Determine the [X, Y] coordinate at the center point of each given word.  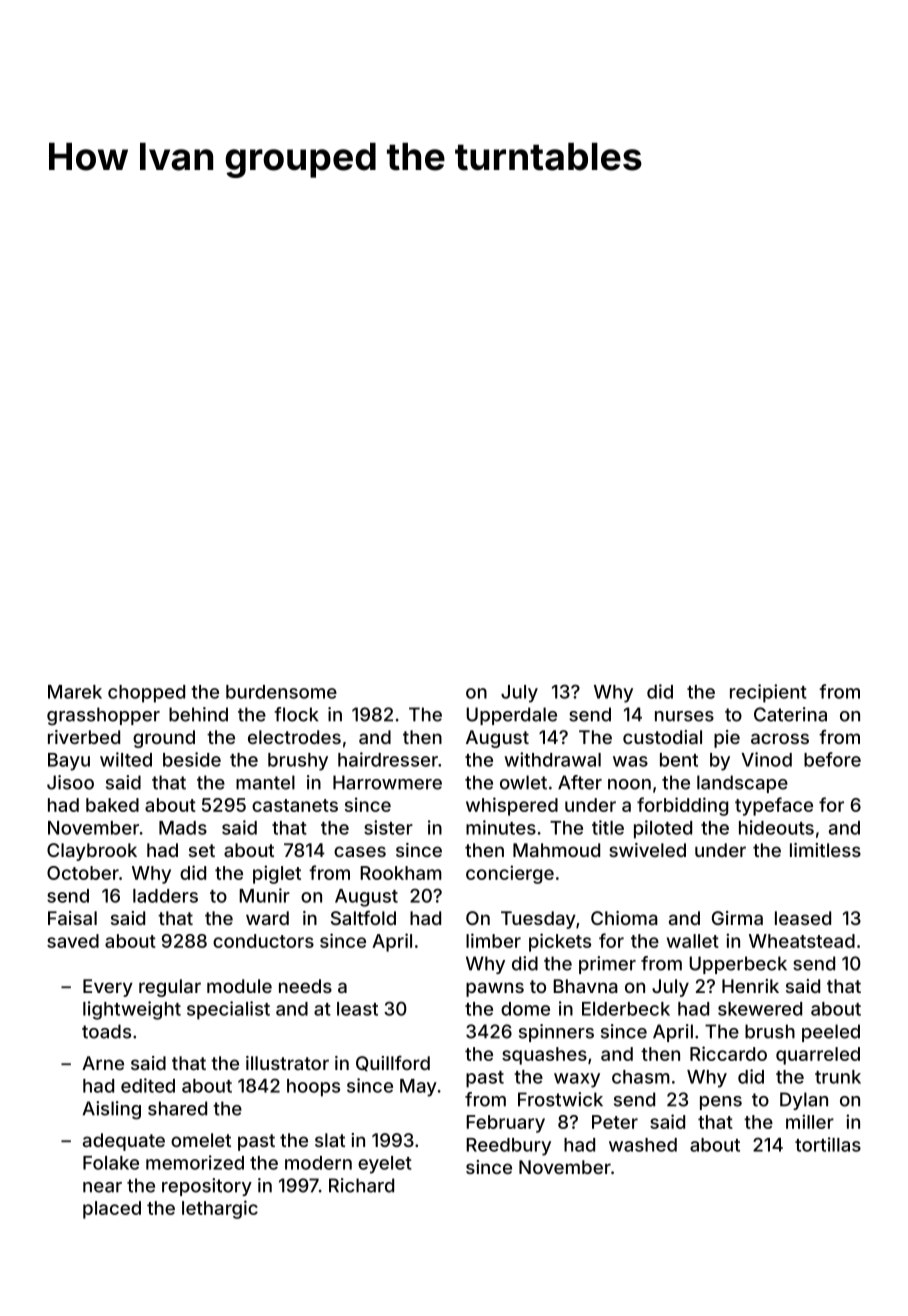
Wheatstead [802, 941]
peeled [831, 1033]
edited [148, 1085]
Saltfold [363, 917]
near [102, 1187]
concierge [510, 874]
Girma [737, 918]
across [780, 738]
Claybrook [92, 852]
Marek [75, 692]
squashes [544, 1056]
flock [296, 714]
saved [73, 941]
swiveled [647, 850]
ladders [165, 896]
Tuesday [538, 920]
